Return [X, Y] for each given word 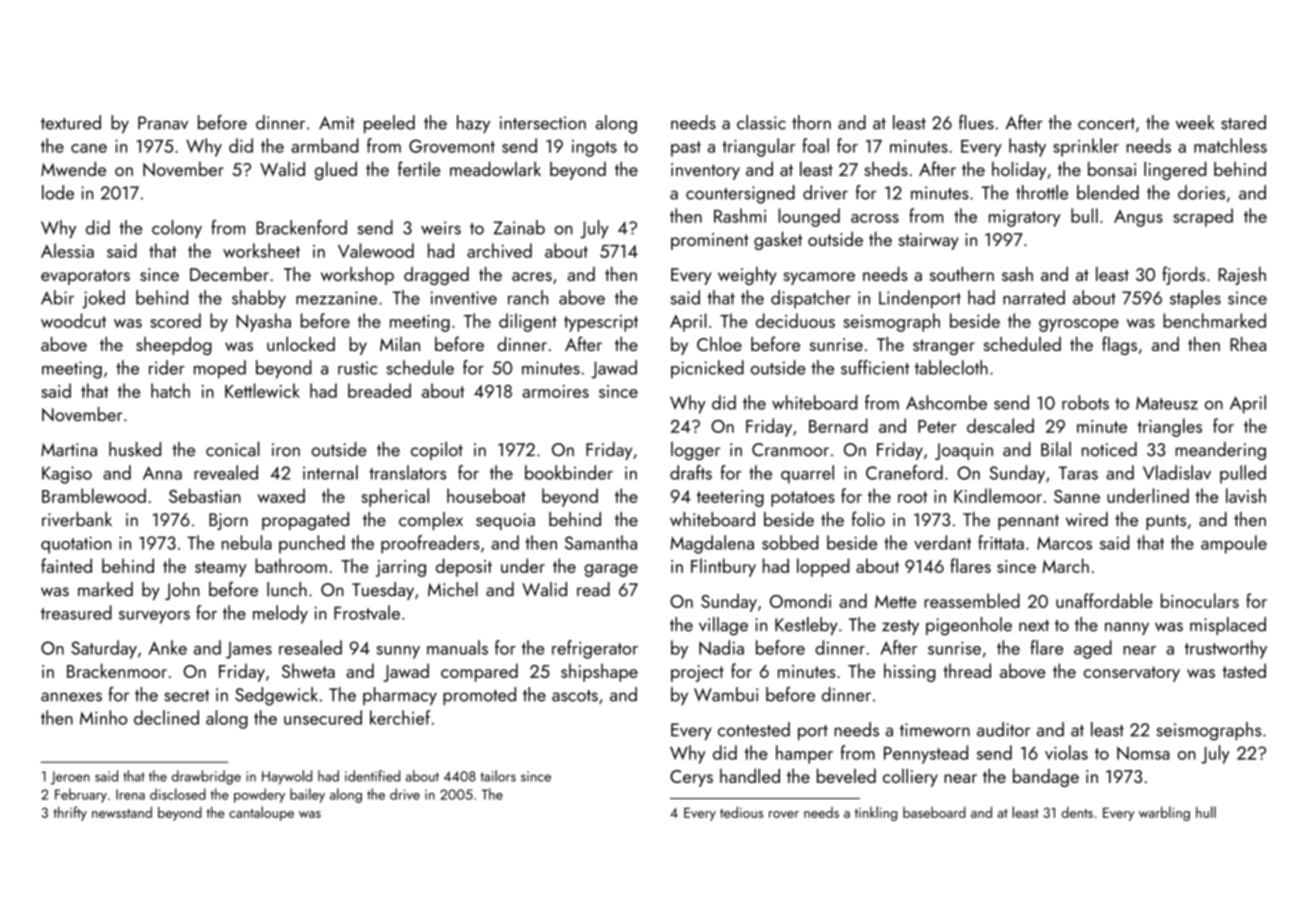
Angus [1138, 218]
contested [754, 729]
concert [1106, 124]
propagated [305, 521]
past [686, 149]
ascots [575, 696]
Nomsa [1143, 753]
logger [695, 451]
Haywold [287, 777]
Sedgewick [276, 696]
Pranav [163, 123]
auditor [1003, 729]
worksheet [261, 250]
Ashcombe [946, 402]
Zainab [519, 227]
